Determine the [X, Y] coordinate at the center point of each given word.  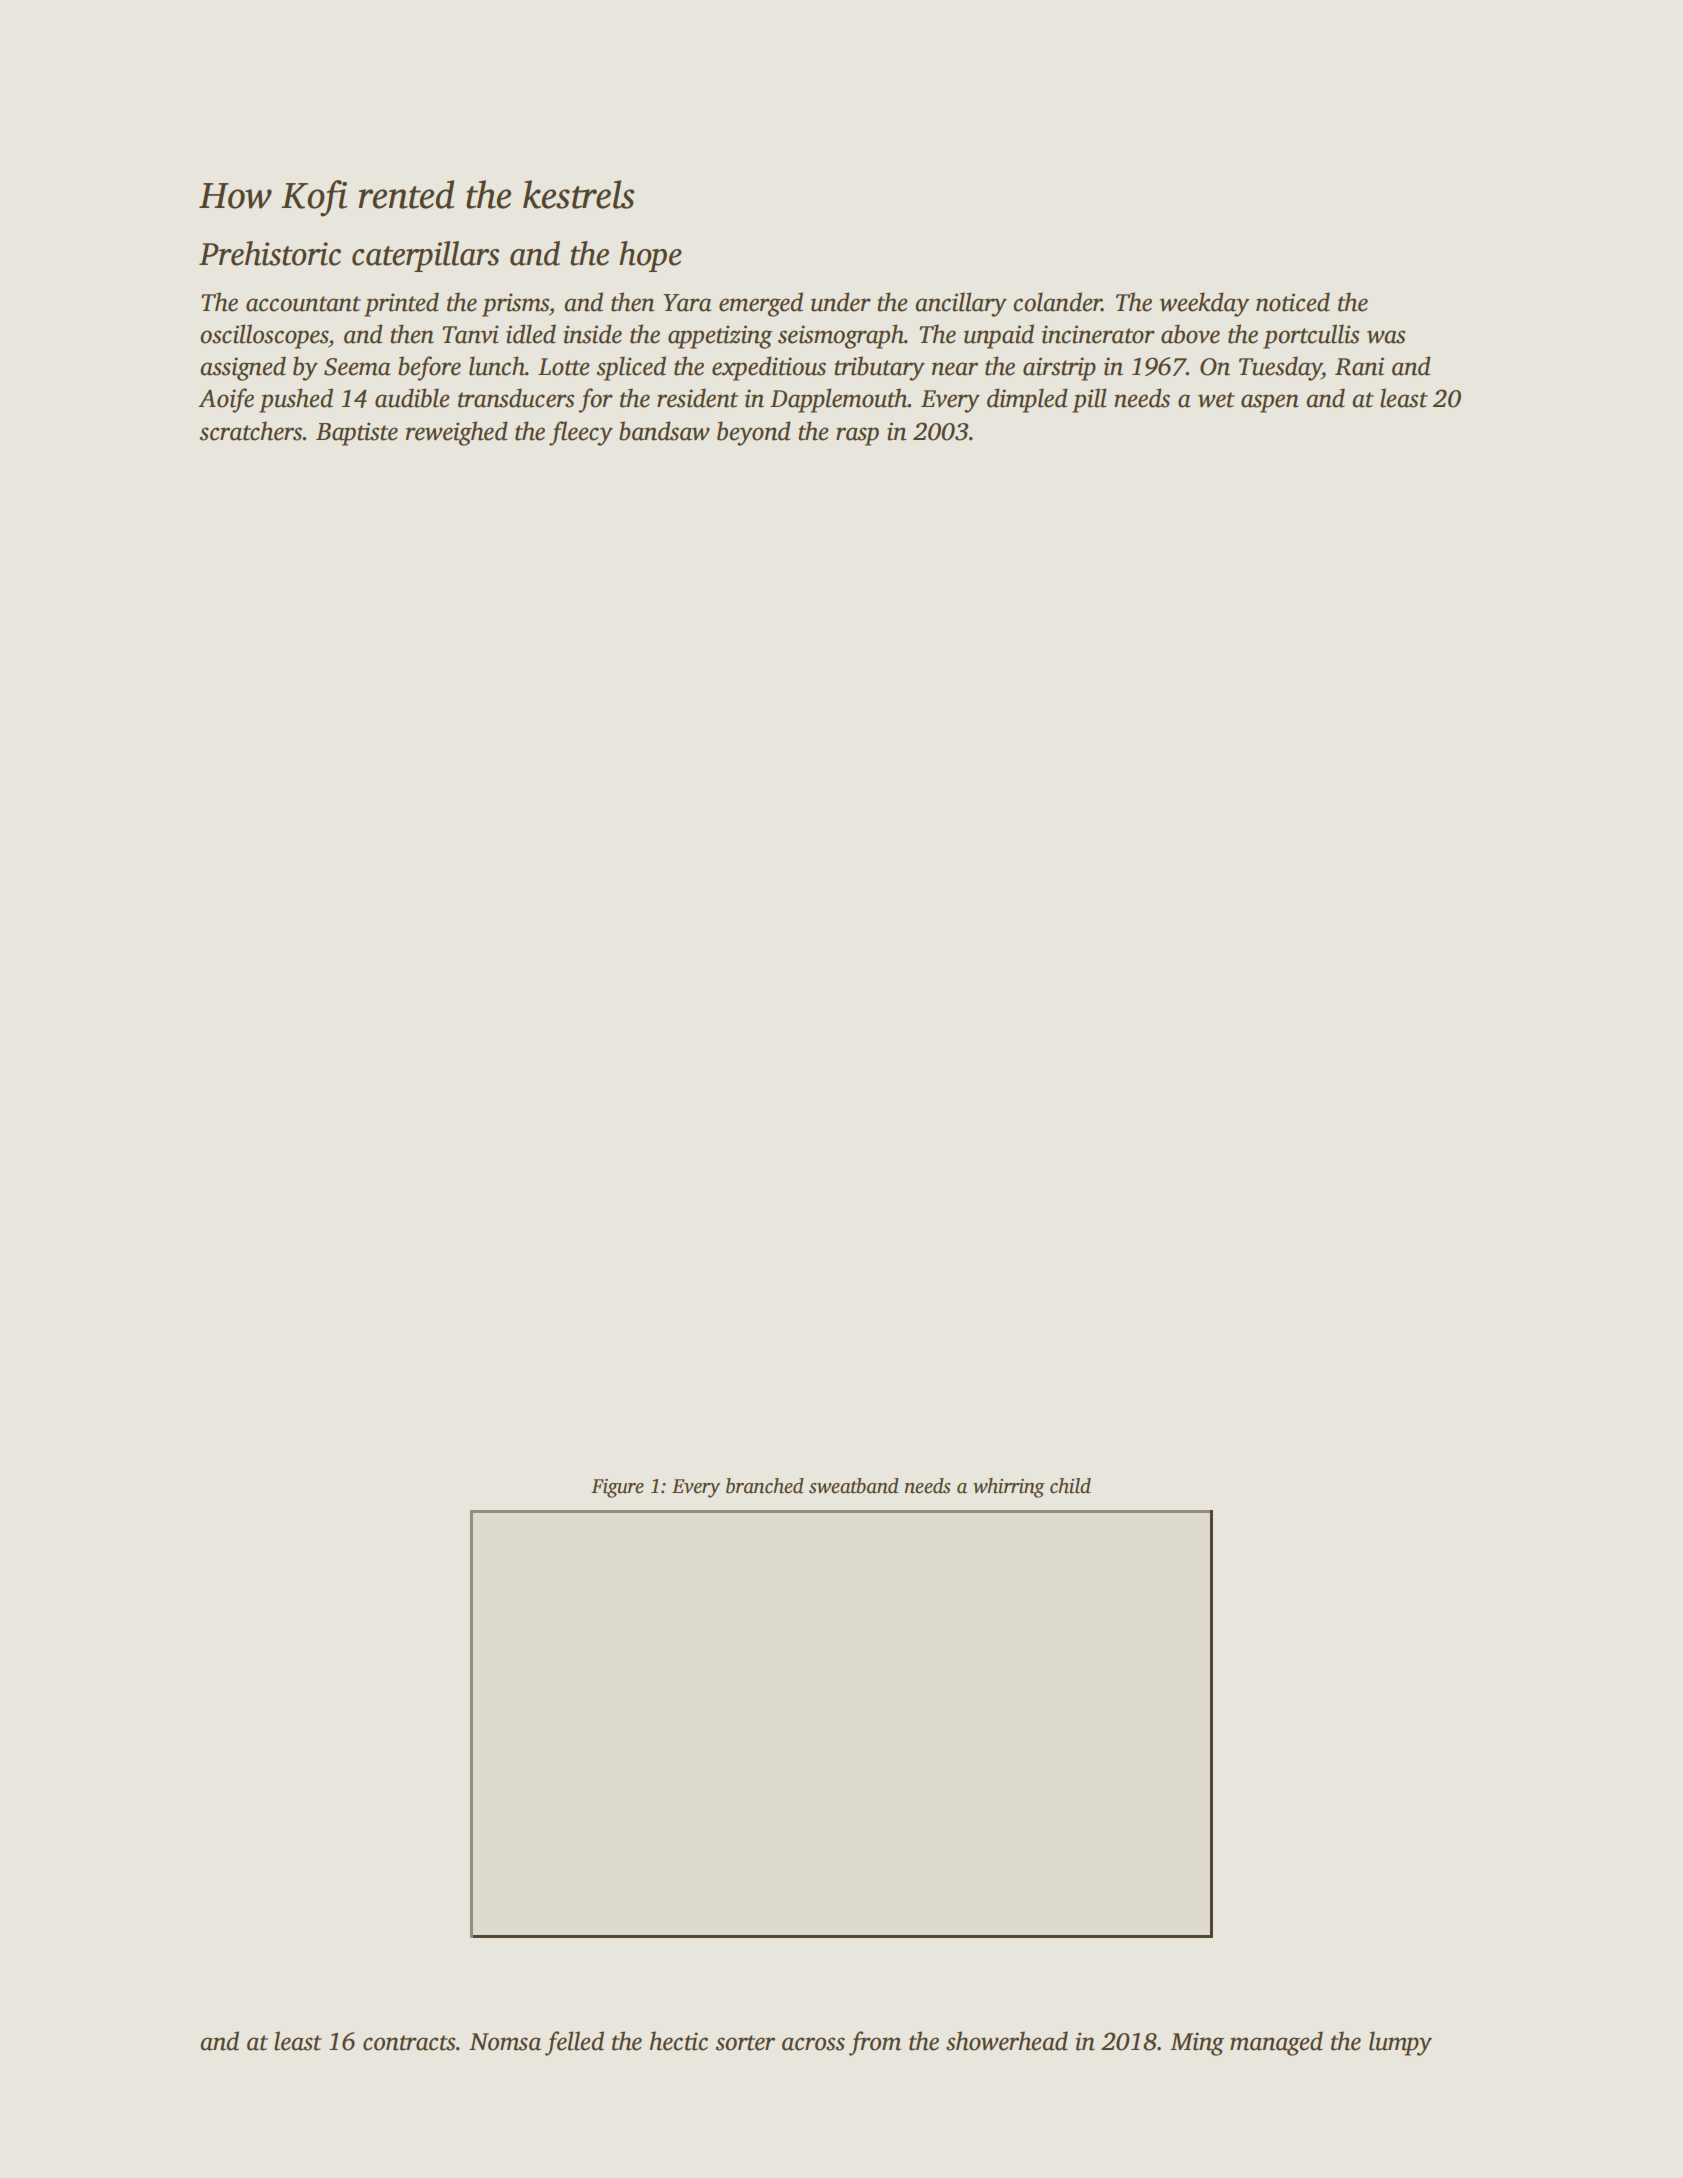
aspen [1270, 403]
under [841, 302]
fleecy [581, 433]
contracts [409, 2043]
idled [531, 334]
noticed [1293, 302]
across [813, 2044]
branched [765, 1486]
